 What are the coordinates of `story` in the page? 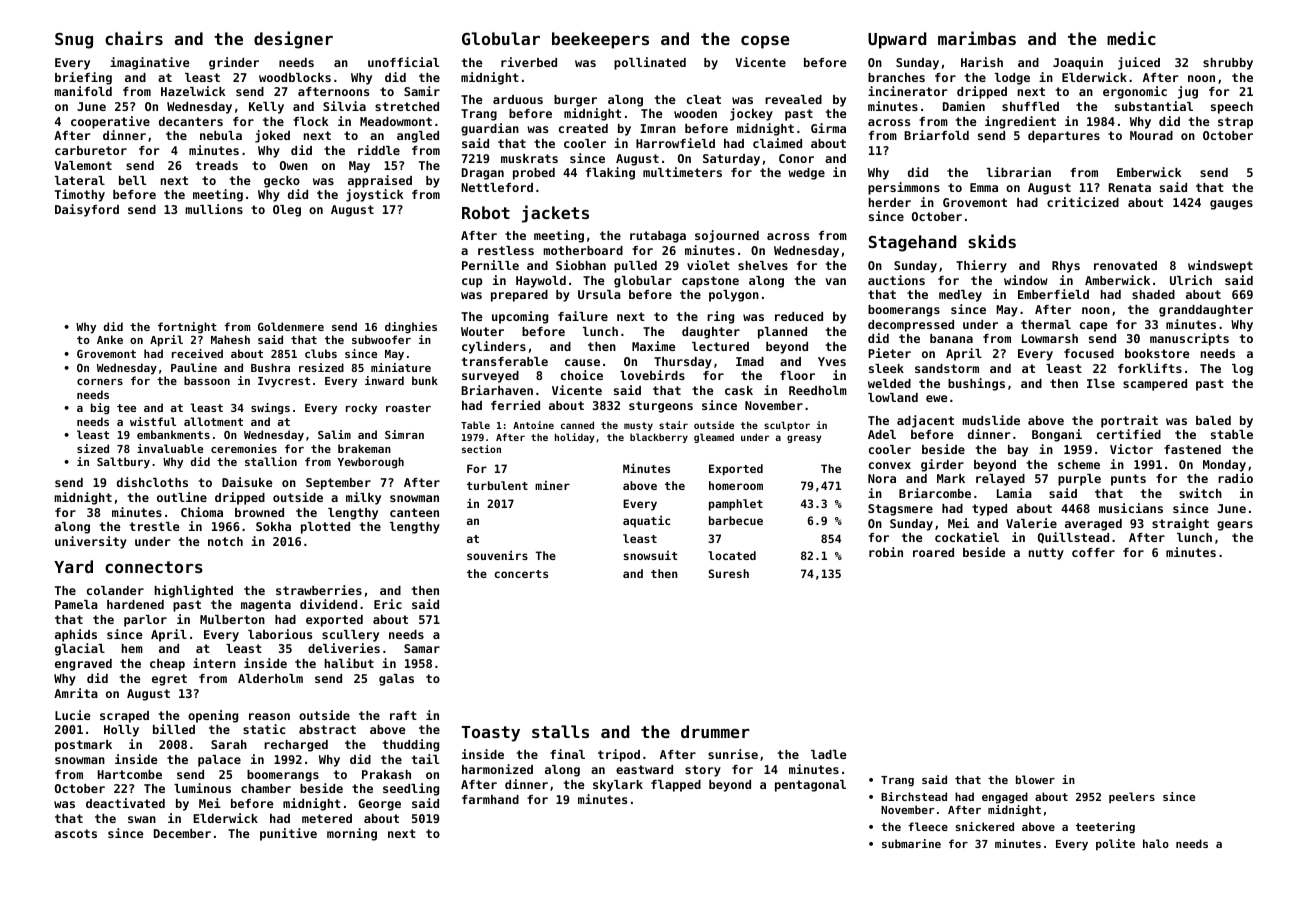 It's located at (703, 771).
